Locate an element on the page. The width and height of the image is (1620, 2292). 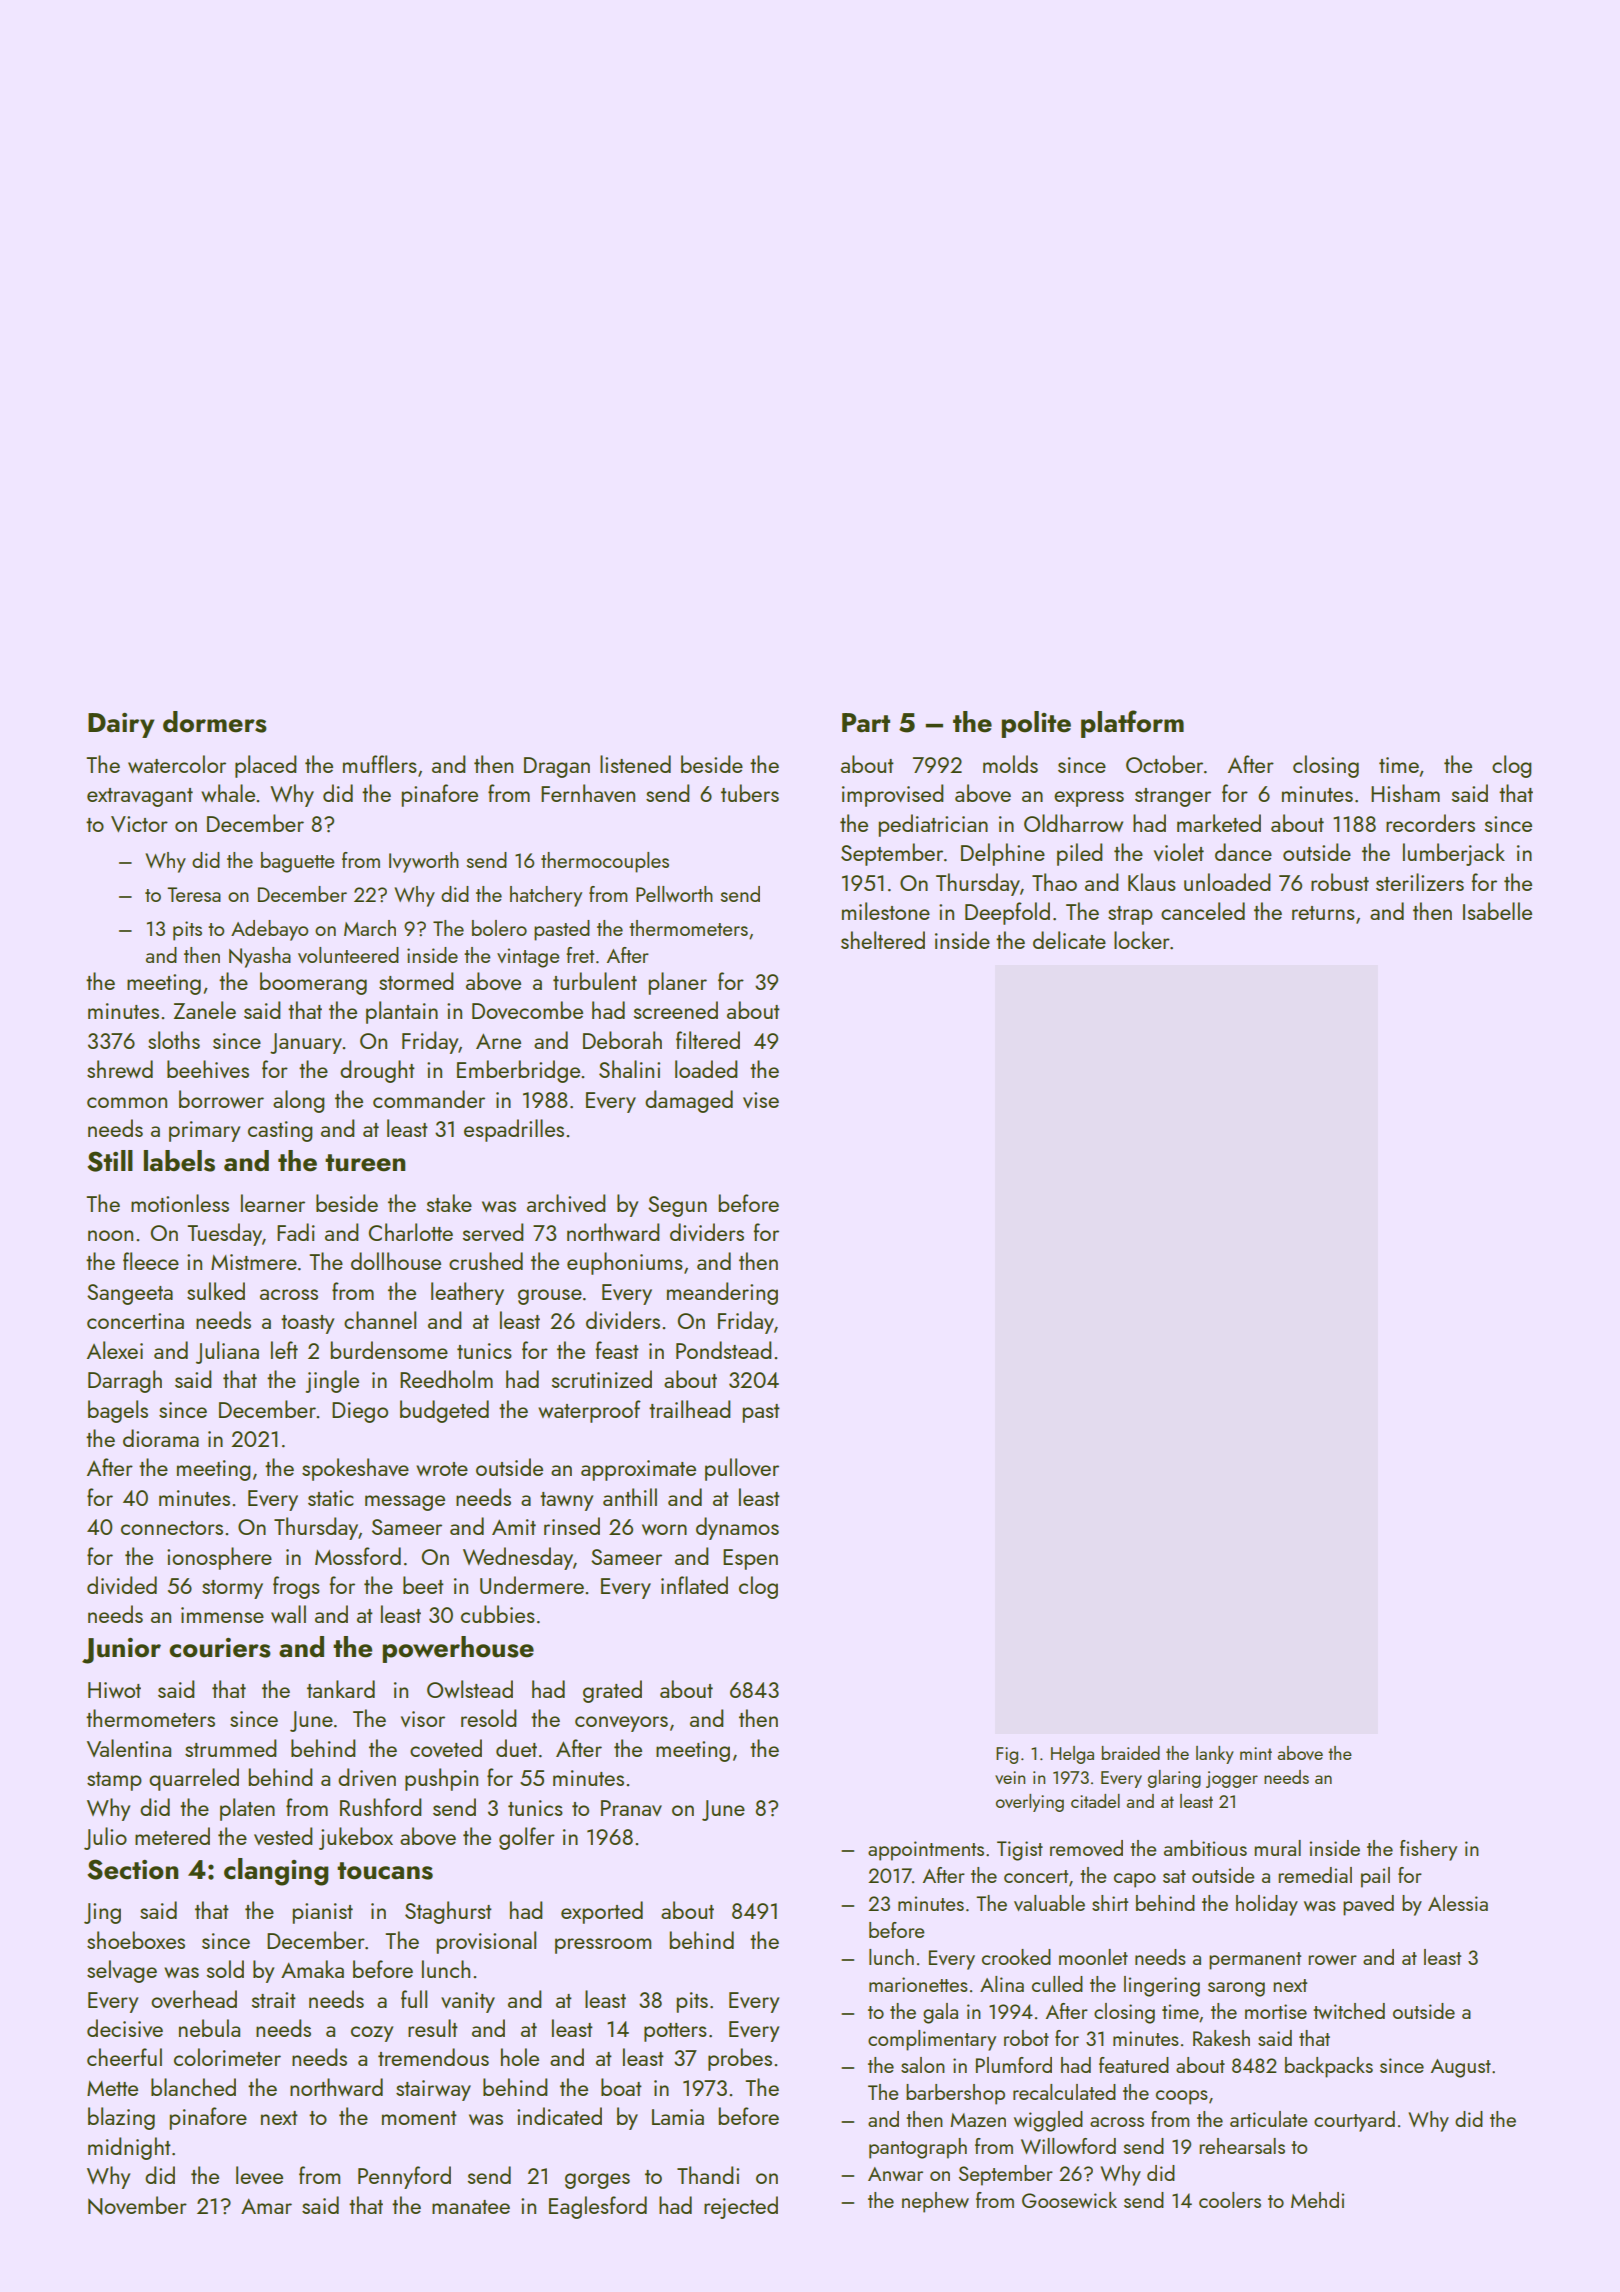
October is located at coordinates (1164, 764).
